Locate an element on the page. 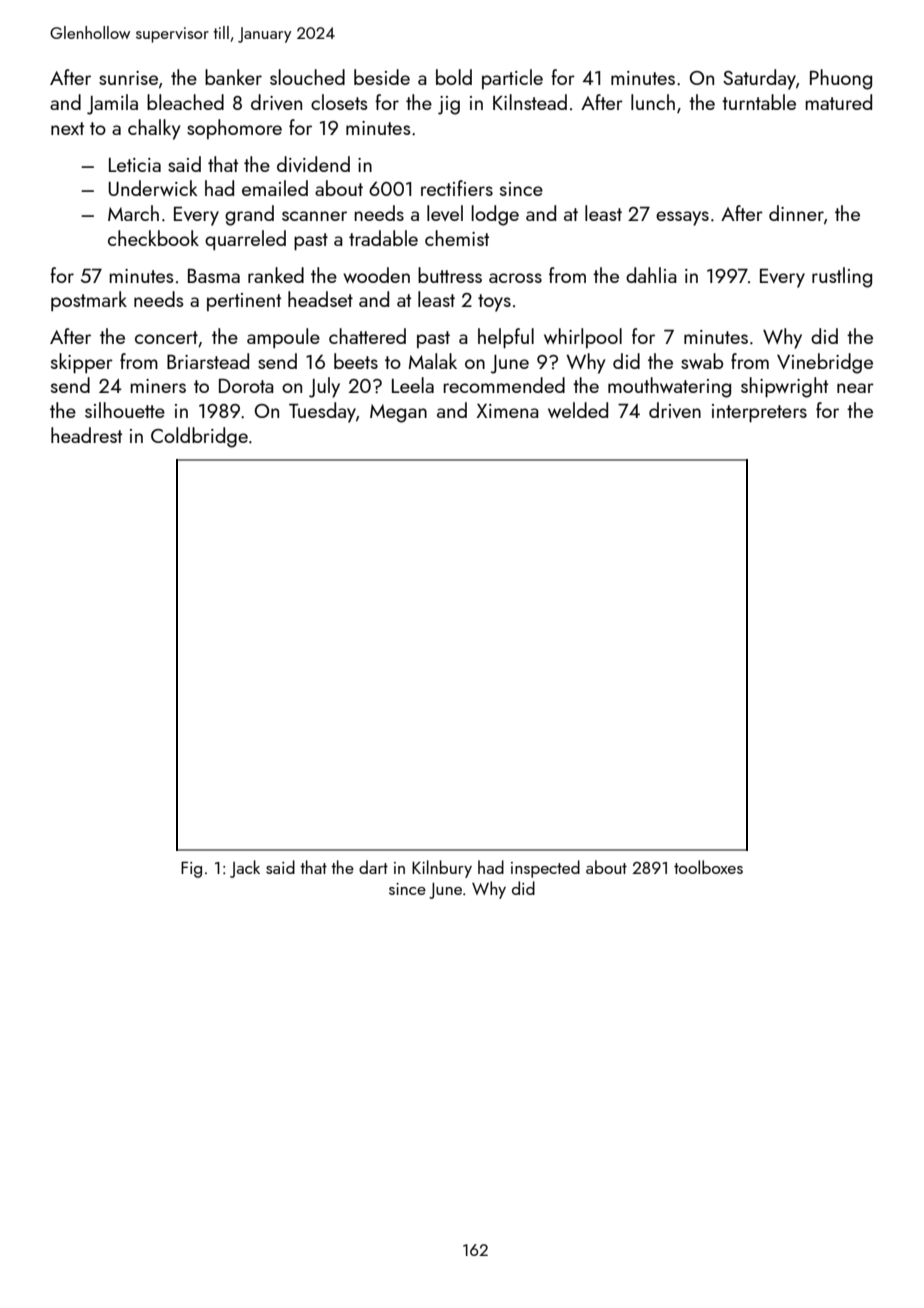  Fig is located at coordinates (191, 869).
